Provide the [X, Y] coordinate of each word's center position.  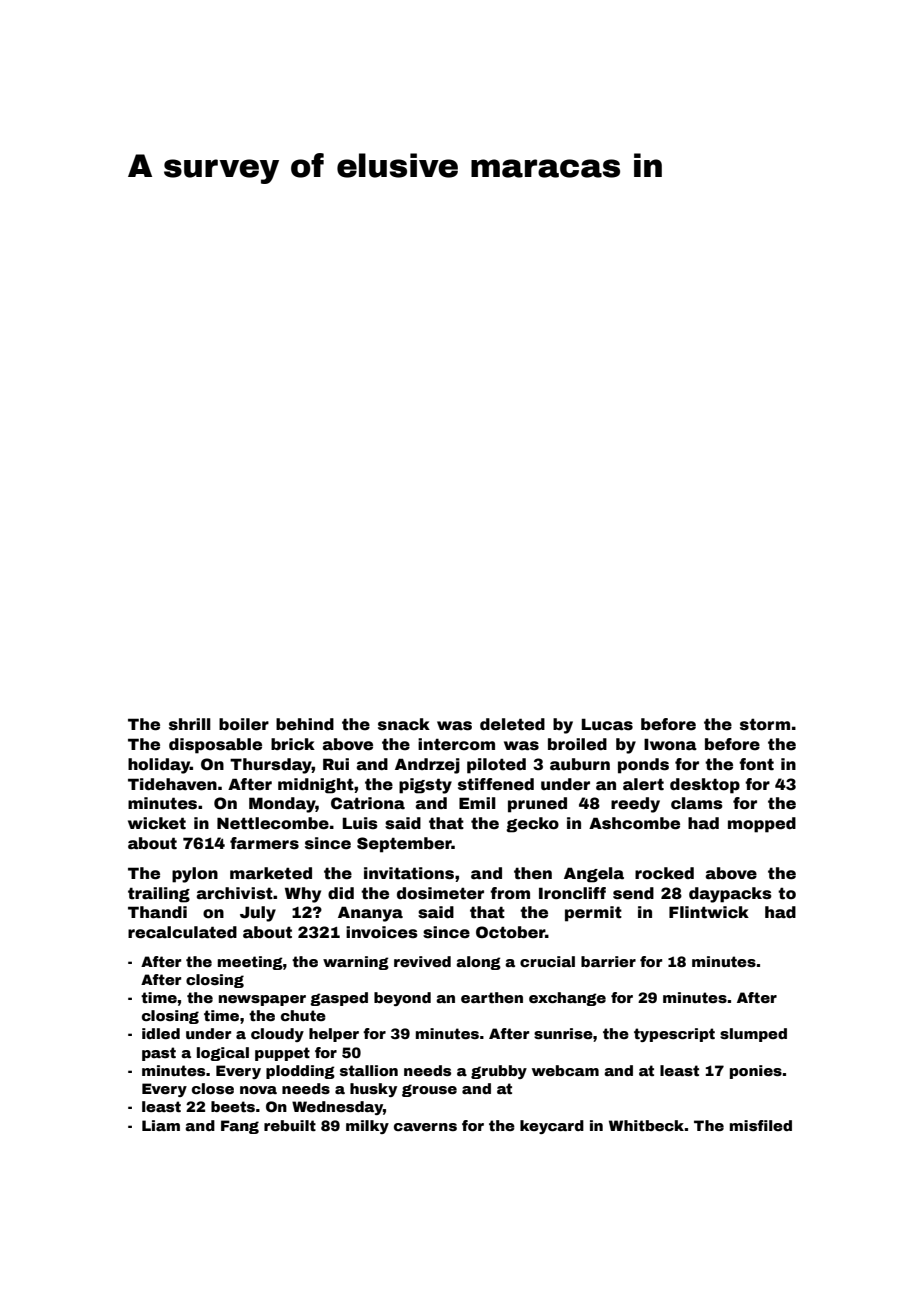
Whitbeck [646, 1125]
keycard [552, 1127]
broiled [577, 744]
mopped [762, 825]
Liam [161, 1125]
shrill [190, 724]
